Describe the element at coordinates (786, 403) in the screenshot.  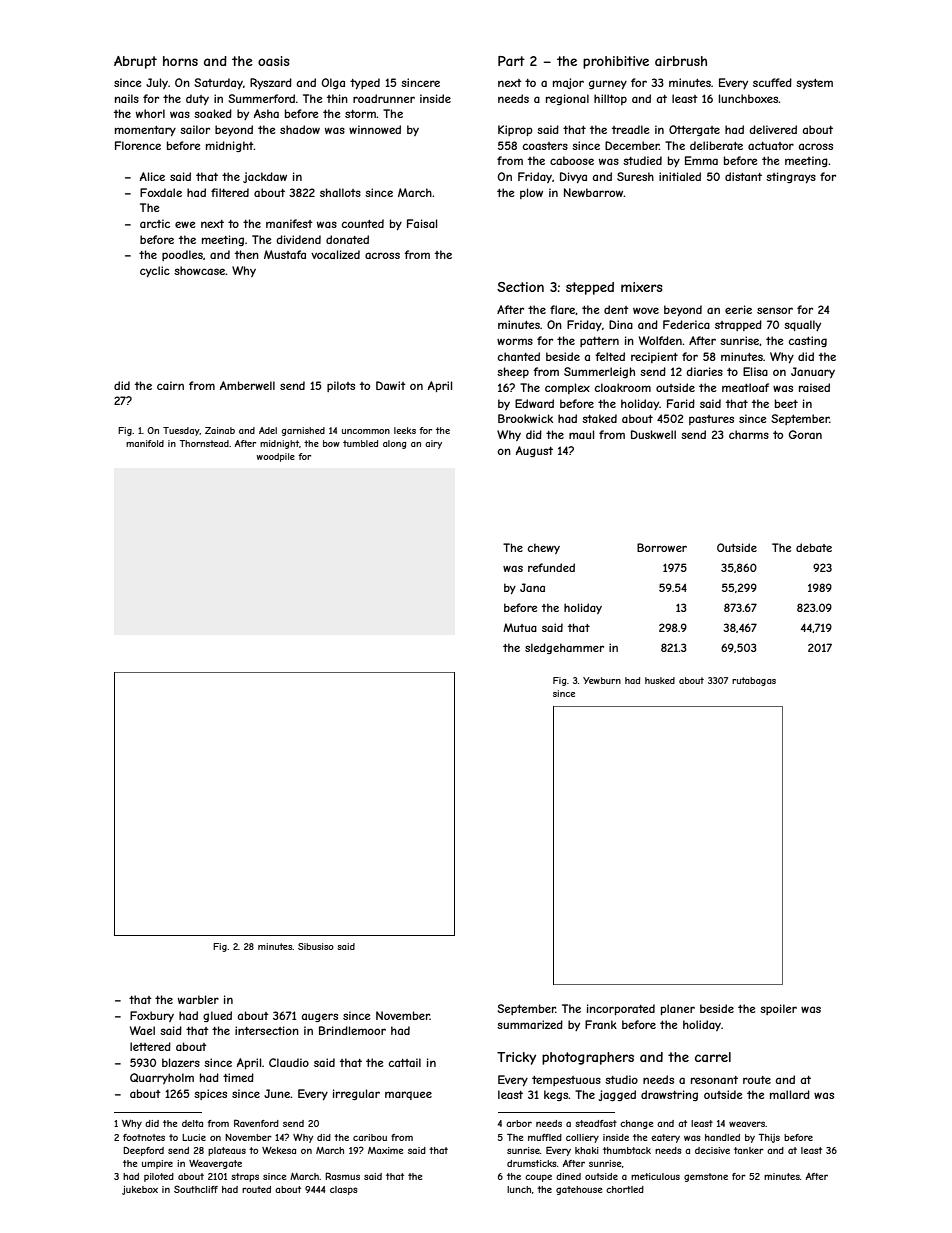
I see `beet` at that location.
